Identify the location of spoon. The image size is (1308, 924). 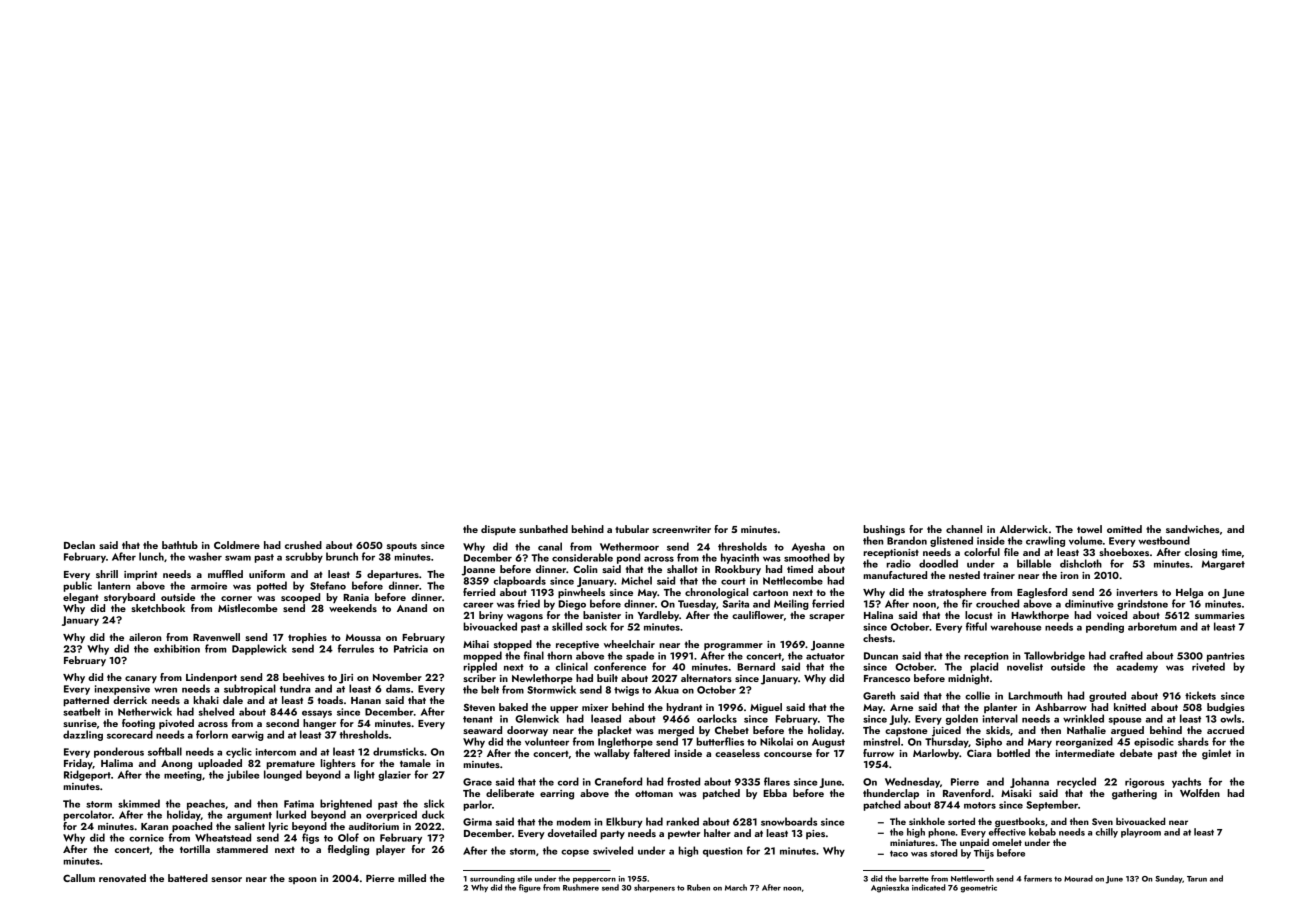
(302, 880).
